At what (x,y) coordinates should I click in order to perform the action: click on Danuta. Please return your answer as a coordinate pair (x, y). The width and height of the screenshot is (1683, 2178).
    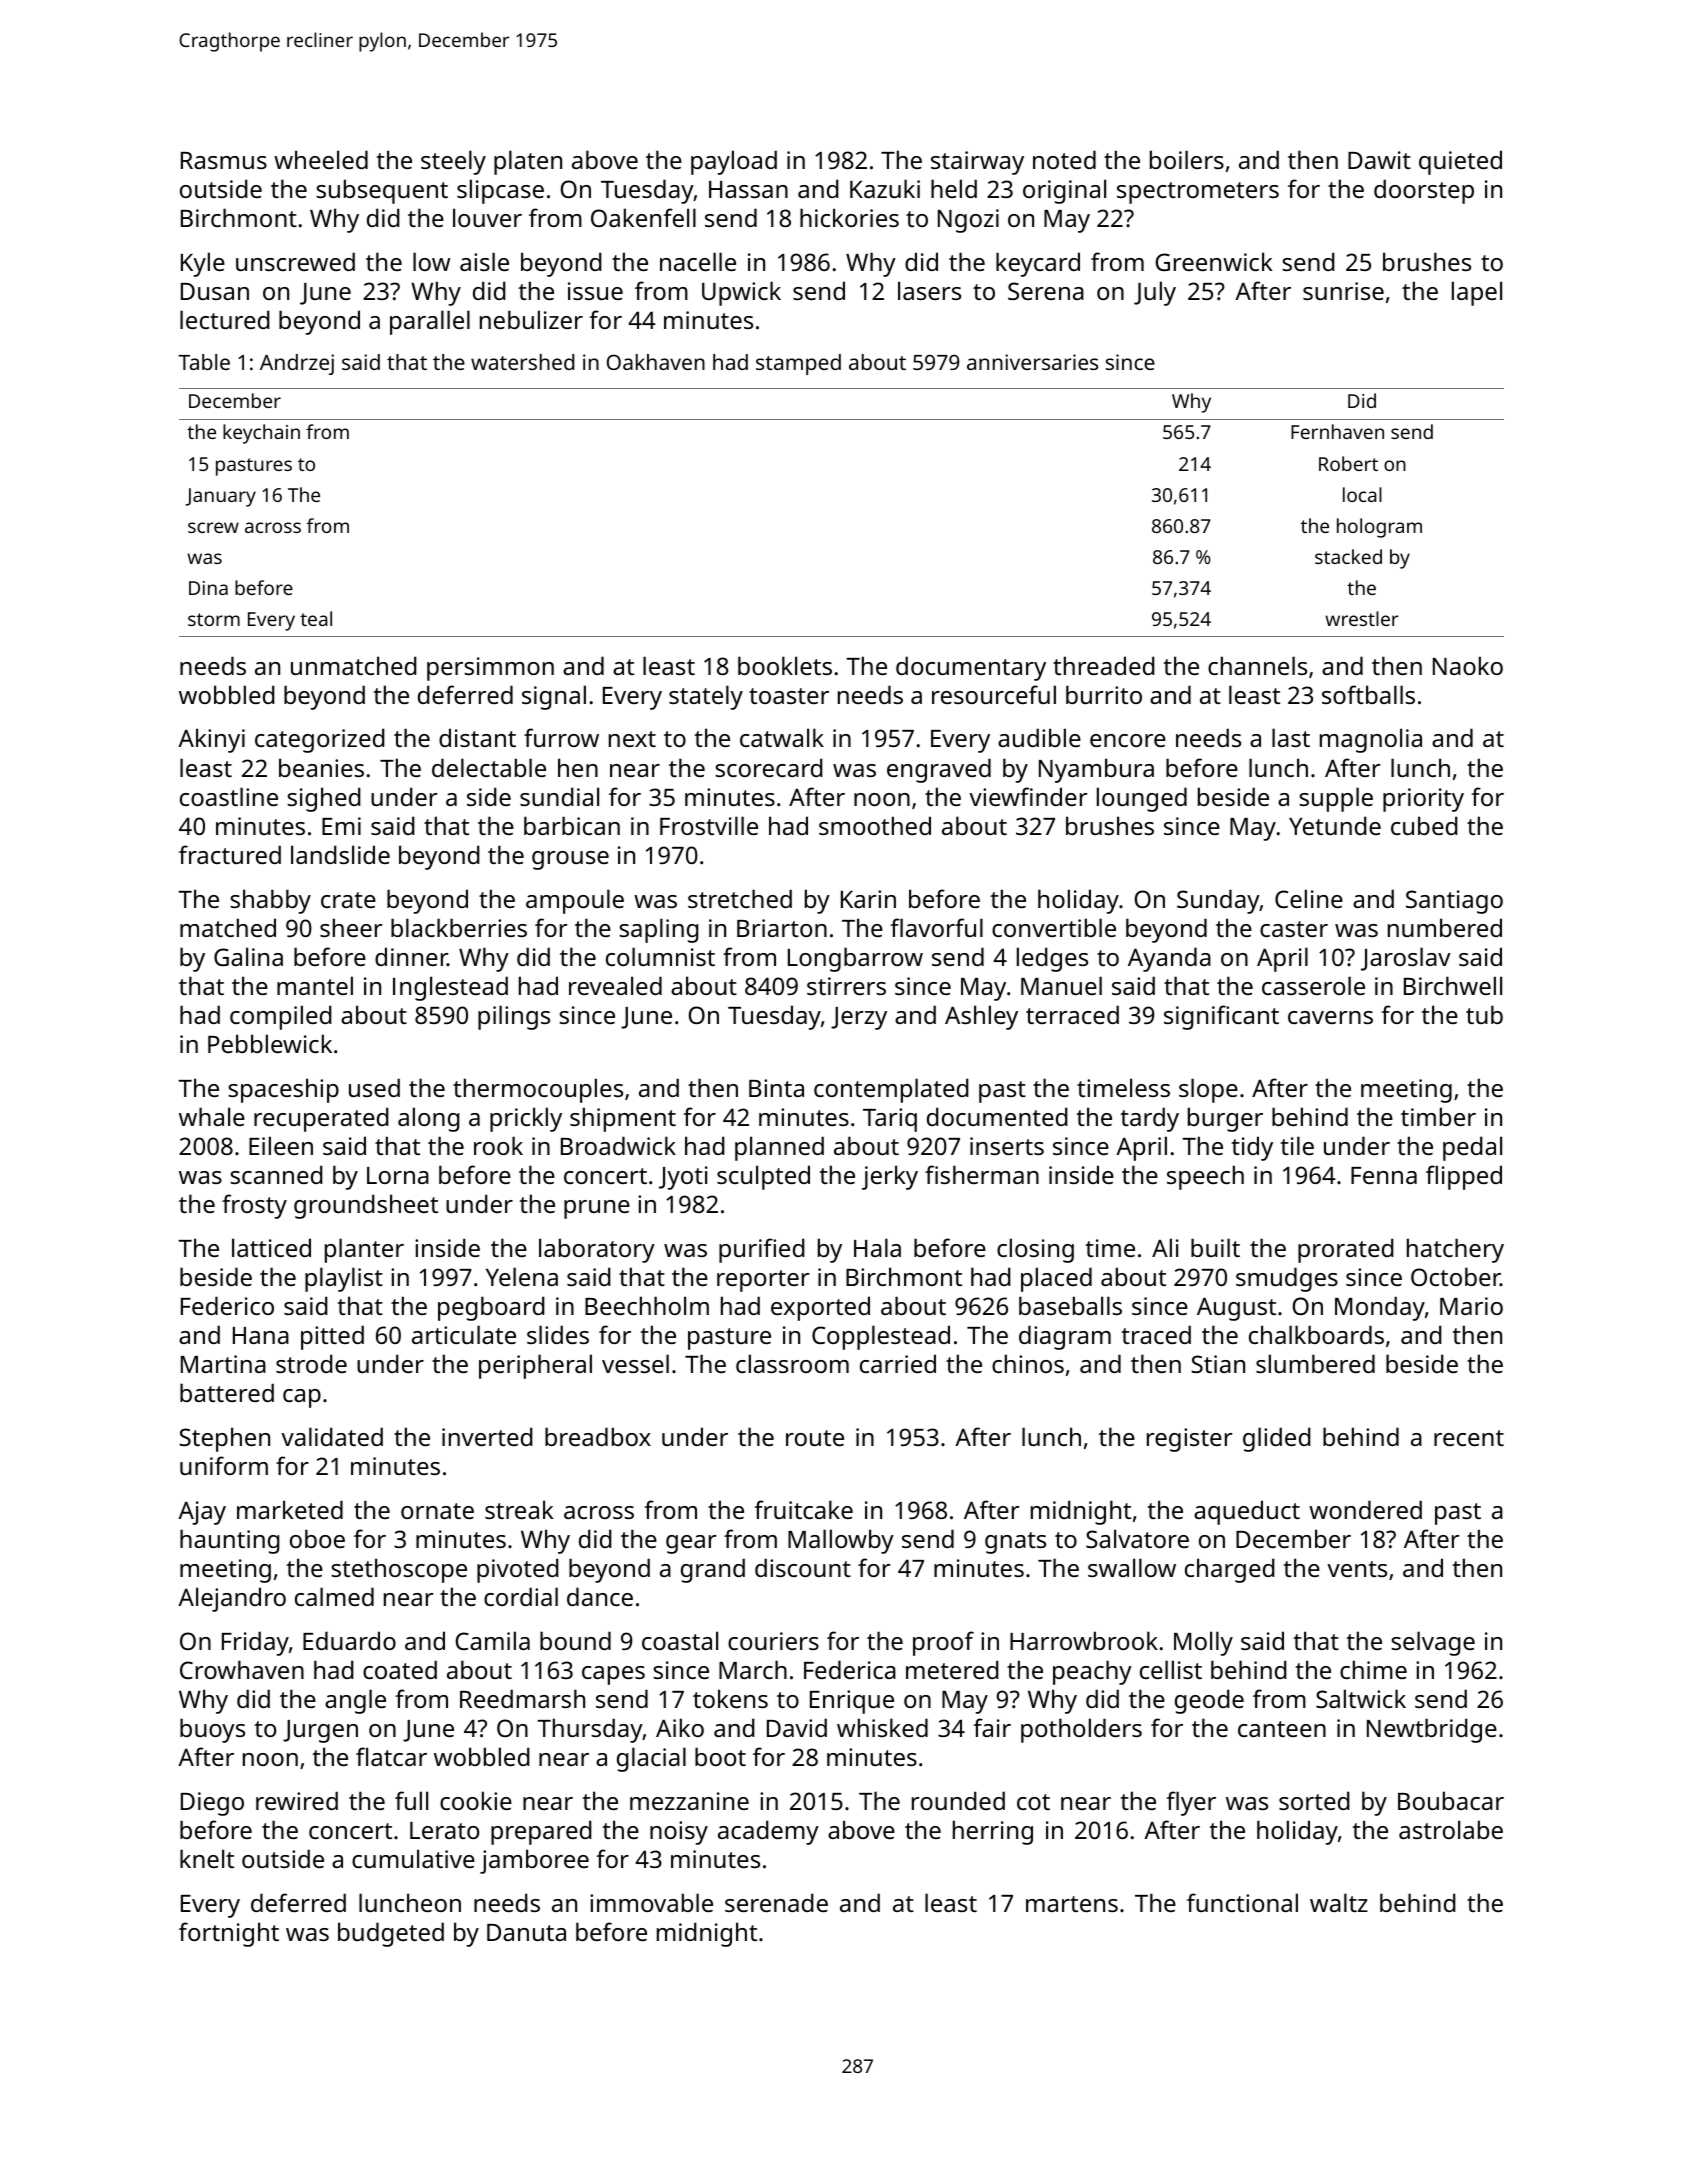
    Looking at the image, I should click on (526, 1932).
